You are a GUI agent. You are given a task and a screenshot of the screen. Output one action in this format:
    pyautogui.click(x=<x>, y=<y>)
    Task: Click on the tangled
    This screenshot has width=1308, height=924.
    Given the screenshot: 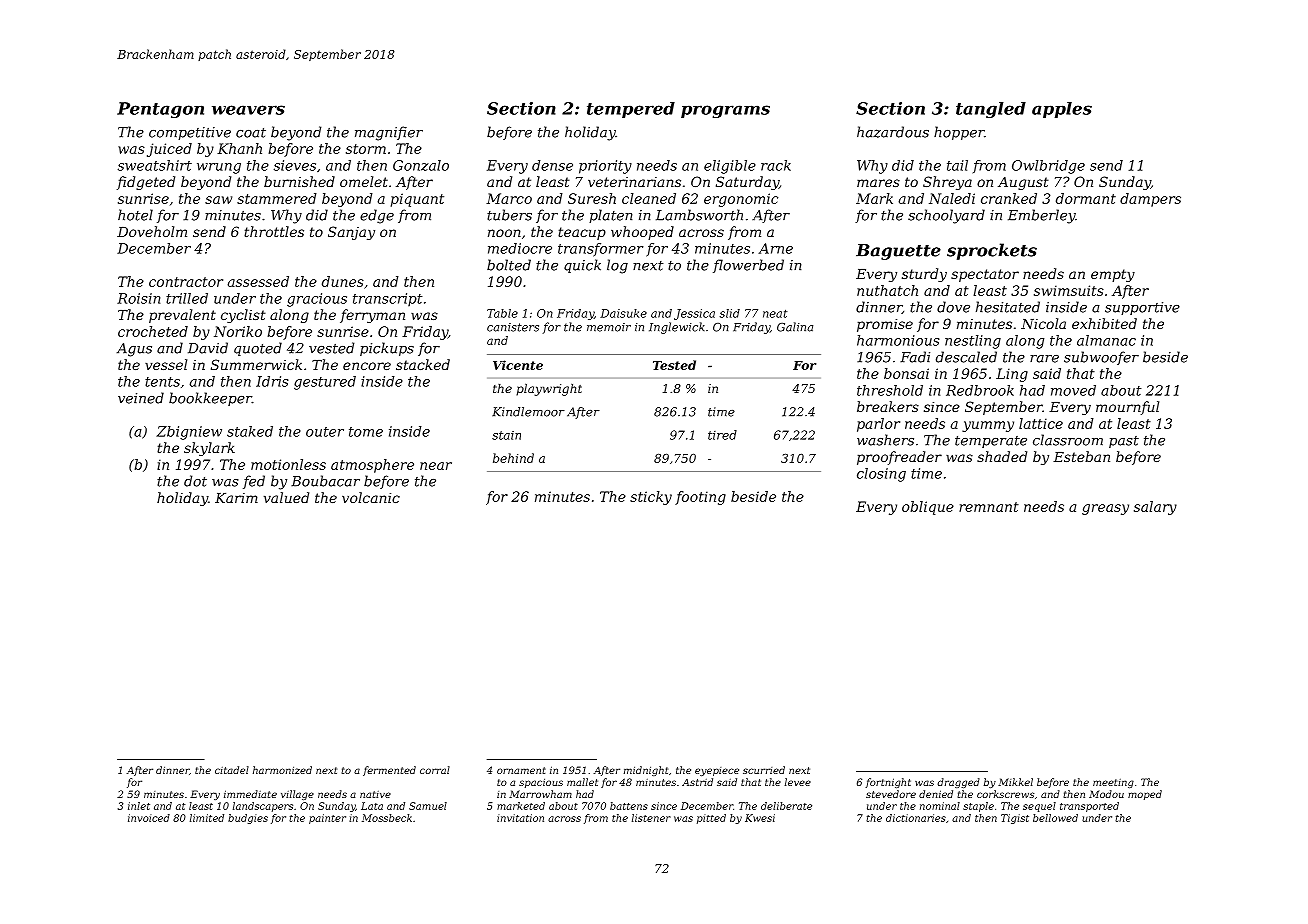 What is the action you would take?
    pyautogui.click(x=991, y=110)
